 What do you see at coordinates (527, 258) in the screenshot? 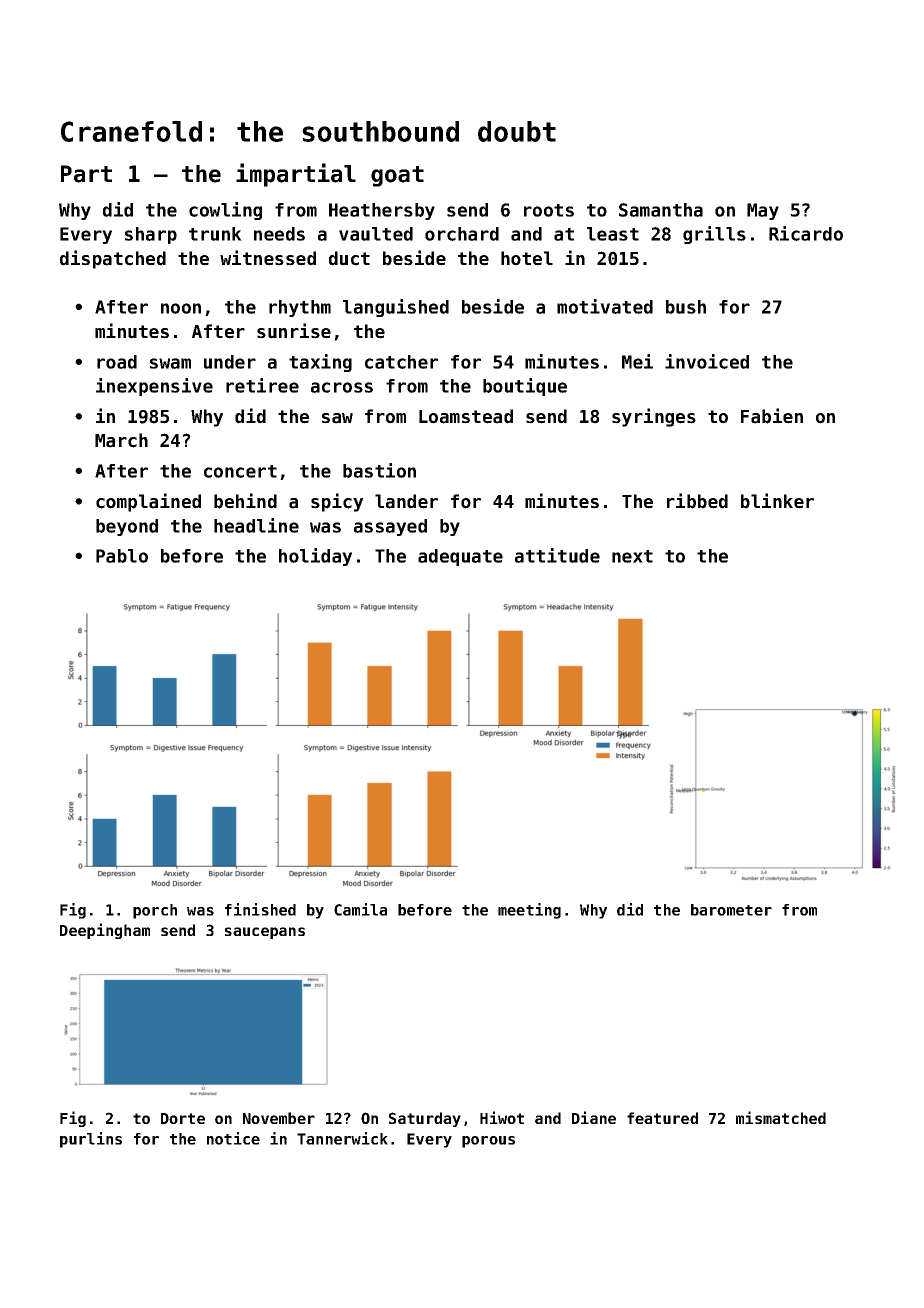
I see `hotel` at bounding box center [527, 258].
